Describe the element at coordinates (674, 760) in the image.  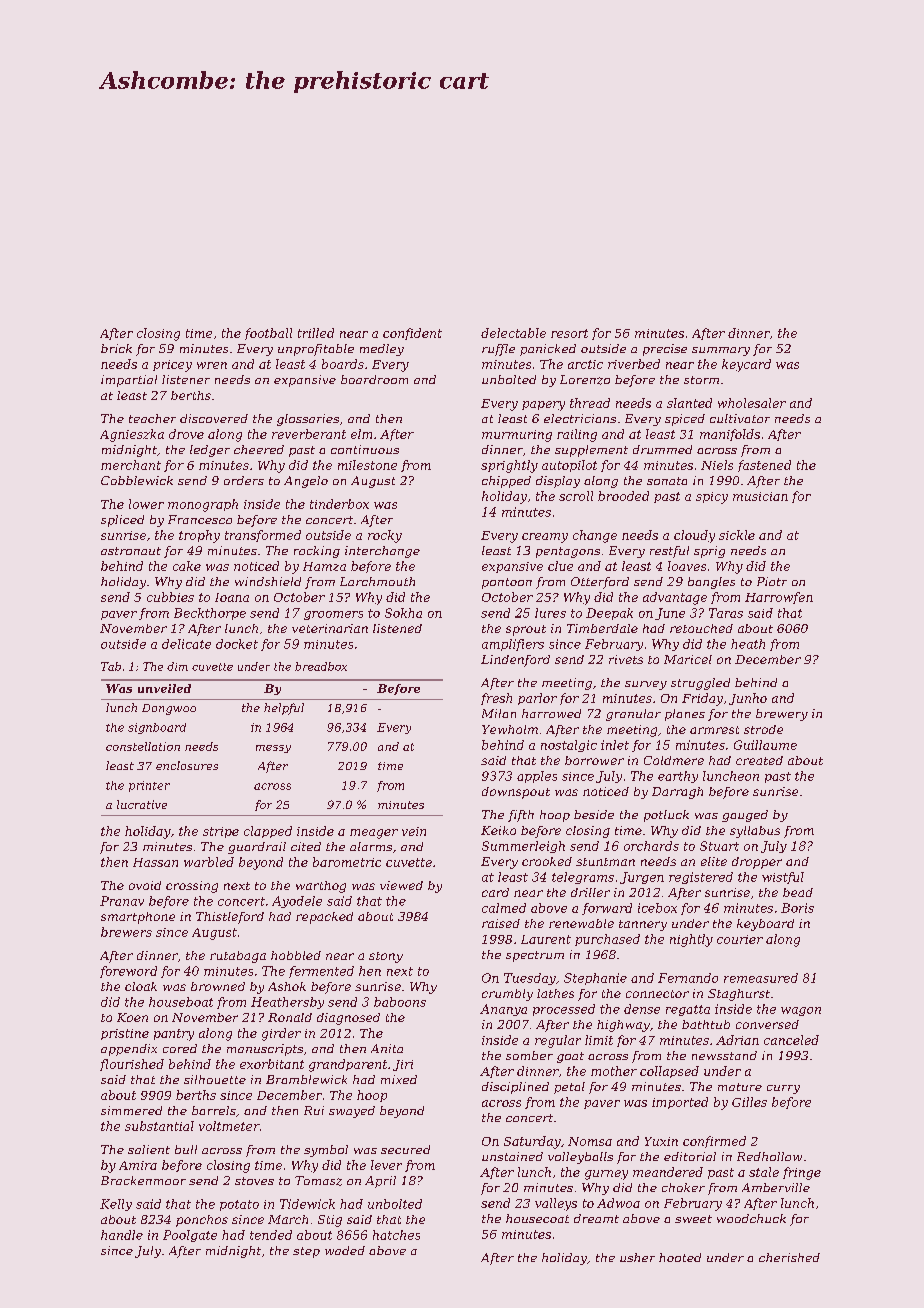
I see `Coldmere` at that location.
